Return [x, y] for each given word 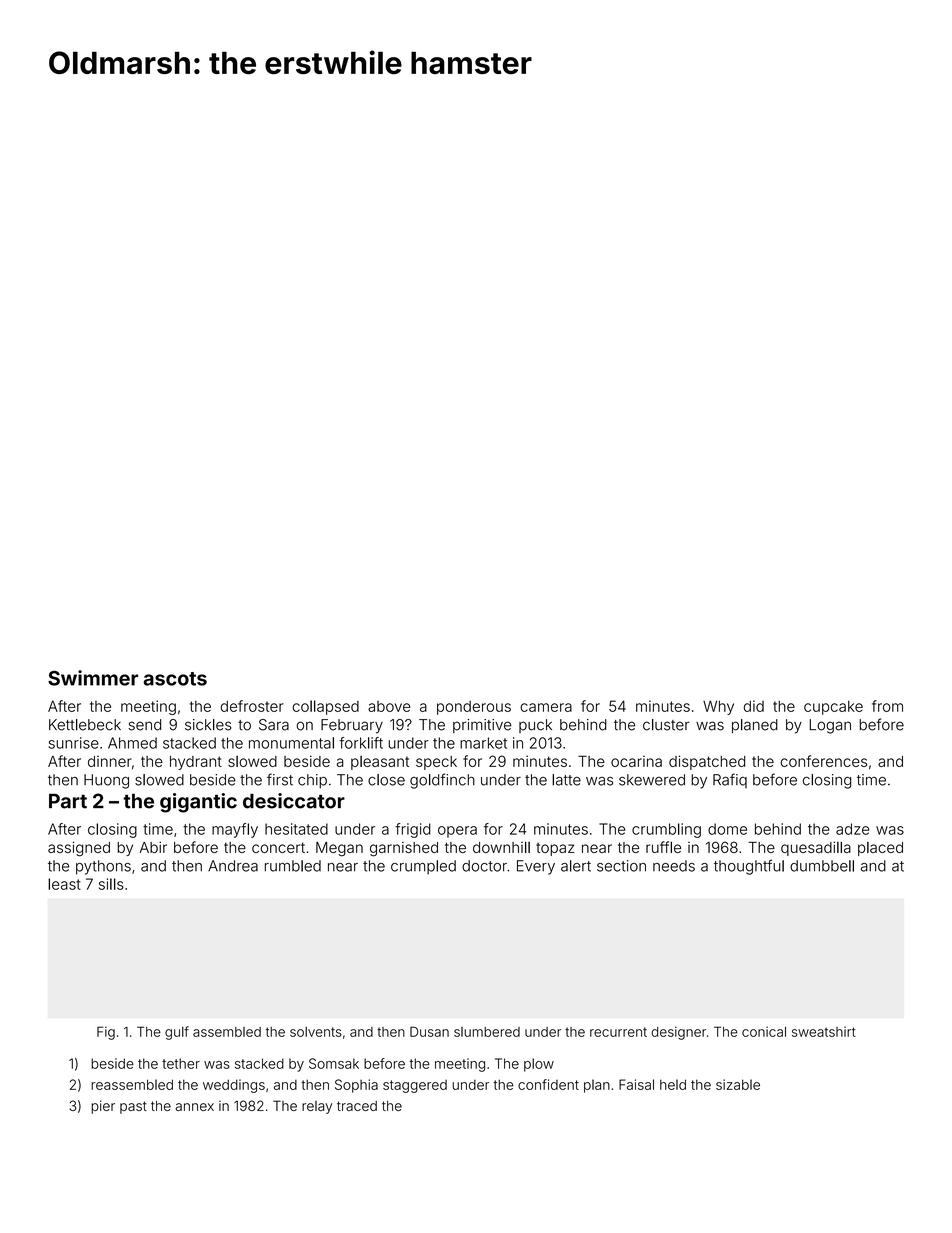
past [133, 1107]
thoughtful [749, 867]
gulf [177, 1033]
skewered [652, 780]
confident [548, 1084]
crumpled [423, 867]
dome [727, 829]
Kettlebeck [85, 725]
